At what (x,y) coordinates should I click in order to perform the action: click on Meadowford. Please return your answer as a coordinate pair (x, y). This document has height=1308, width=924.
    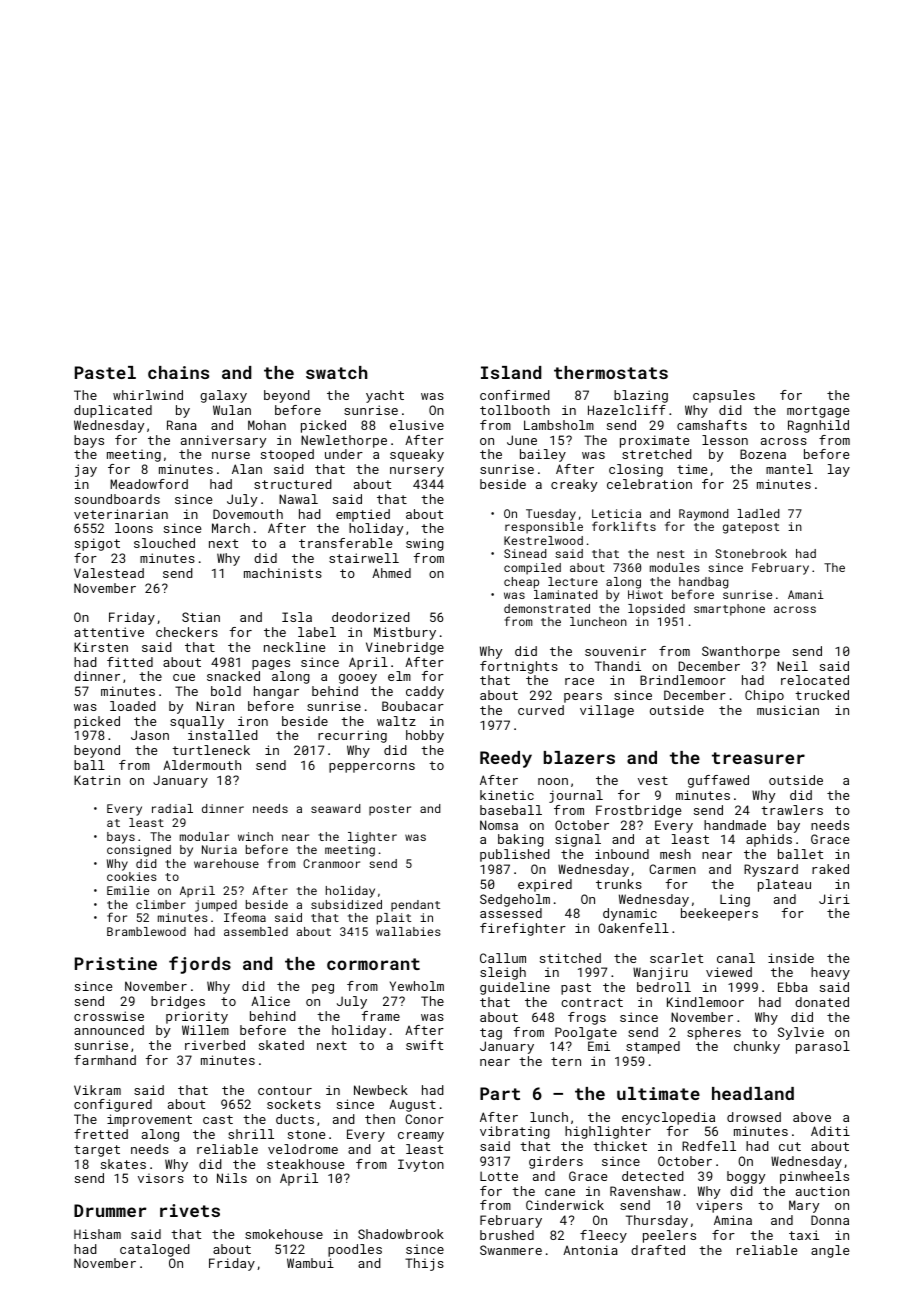
    Looking at the image, I should click on (149, 484).
